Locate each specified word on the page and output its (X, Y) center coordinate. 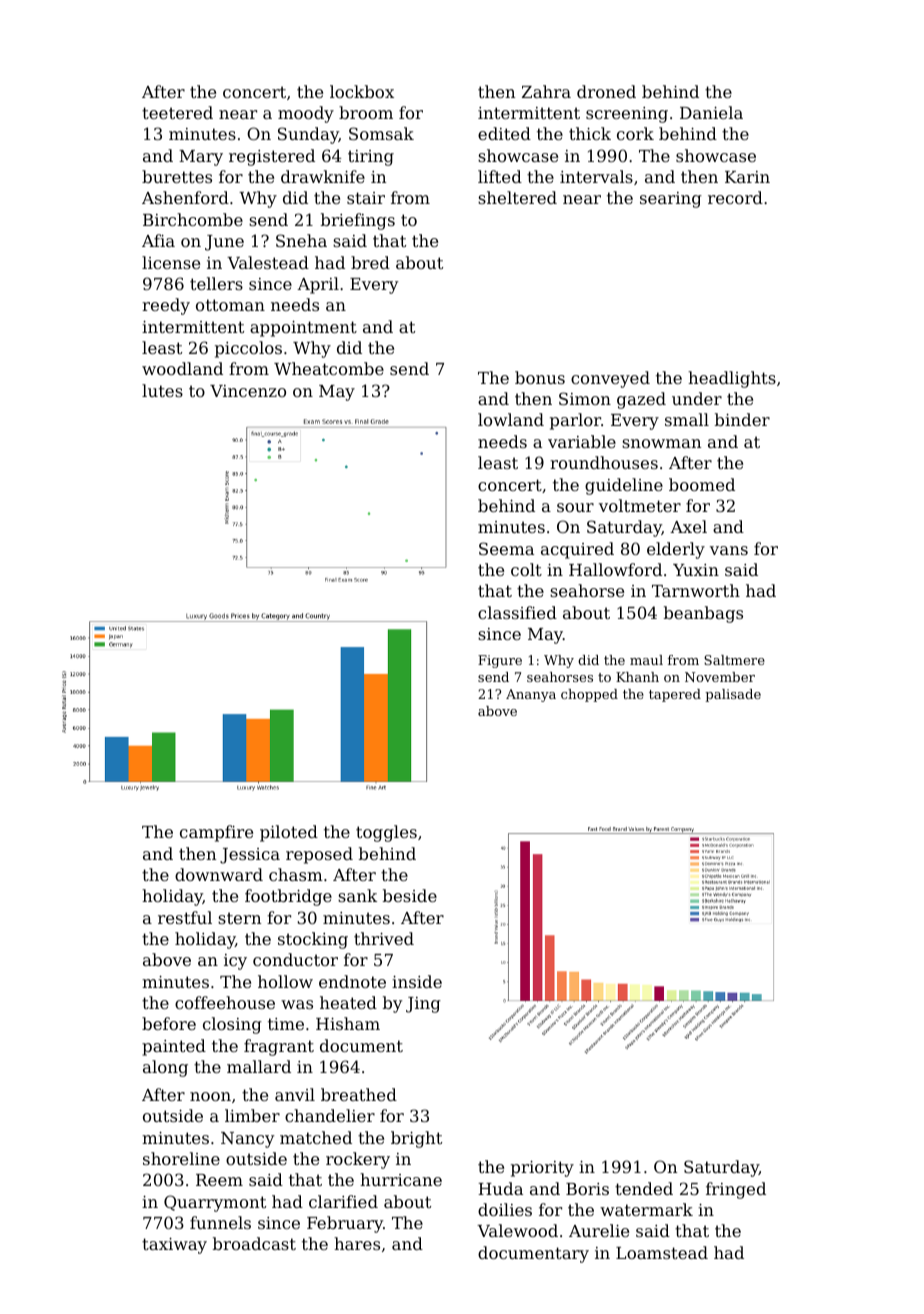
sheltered (517, 197)
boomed (702, 484)
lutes (162, 390)
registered (272, 157)
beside (410, 895)
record (735, 197)
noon (210, 1096)
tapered (675, 695)
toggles (386, 833)
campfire (216, 833)
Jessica (250, 856)
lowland (511, 419)
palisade (733, 695)
